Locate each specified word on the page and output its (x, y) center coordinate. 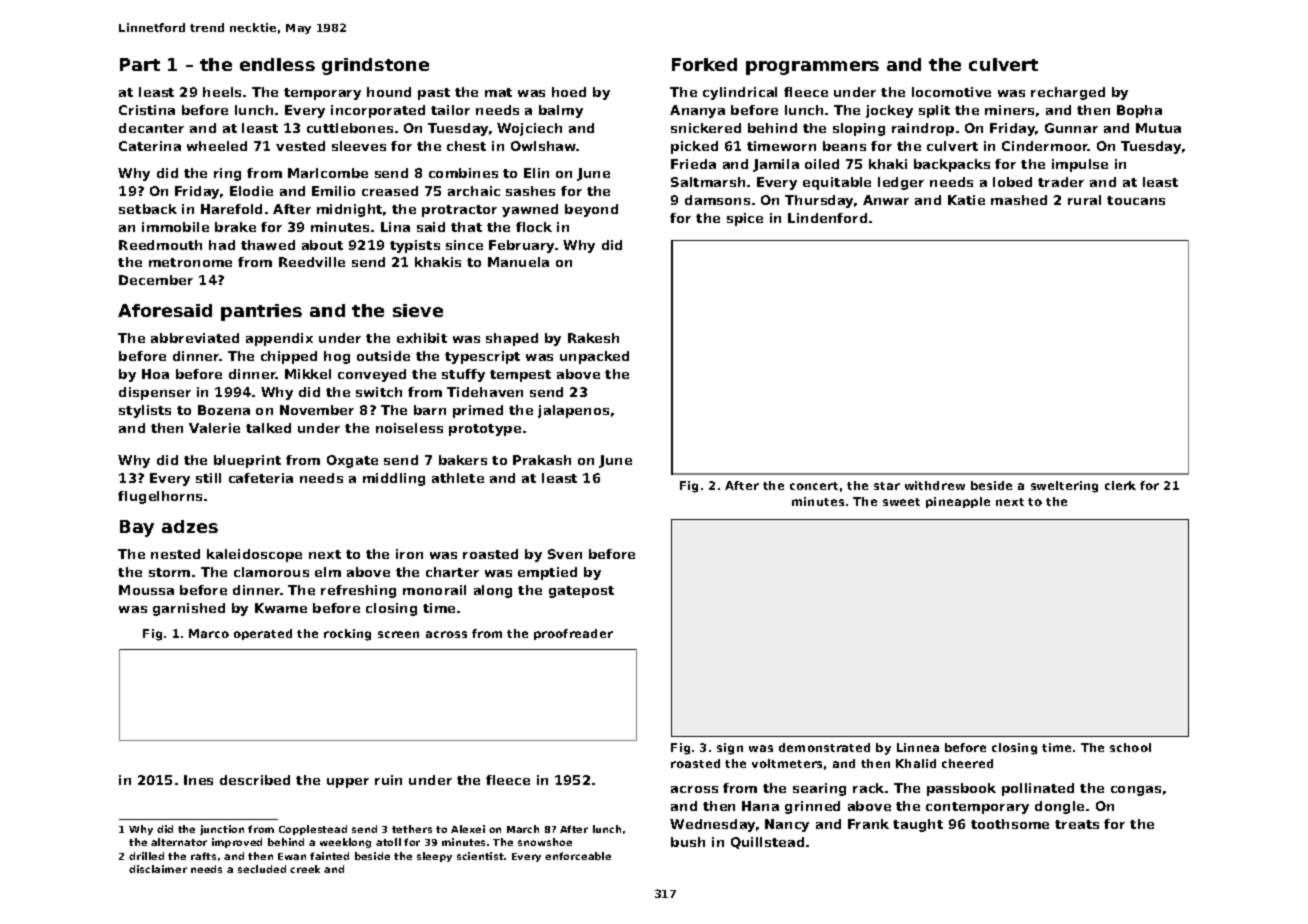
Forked (704, 64)
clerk (1120, 485)
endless (277, 64)
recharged (1068, 93)
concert (814, 486)
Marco (209, 633)
